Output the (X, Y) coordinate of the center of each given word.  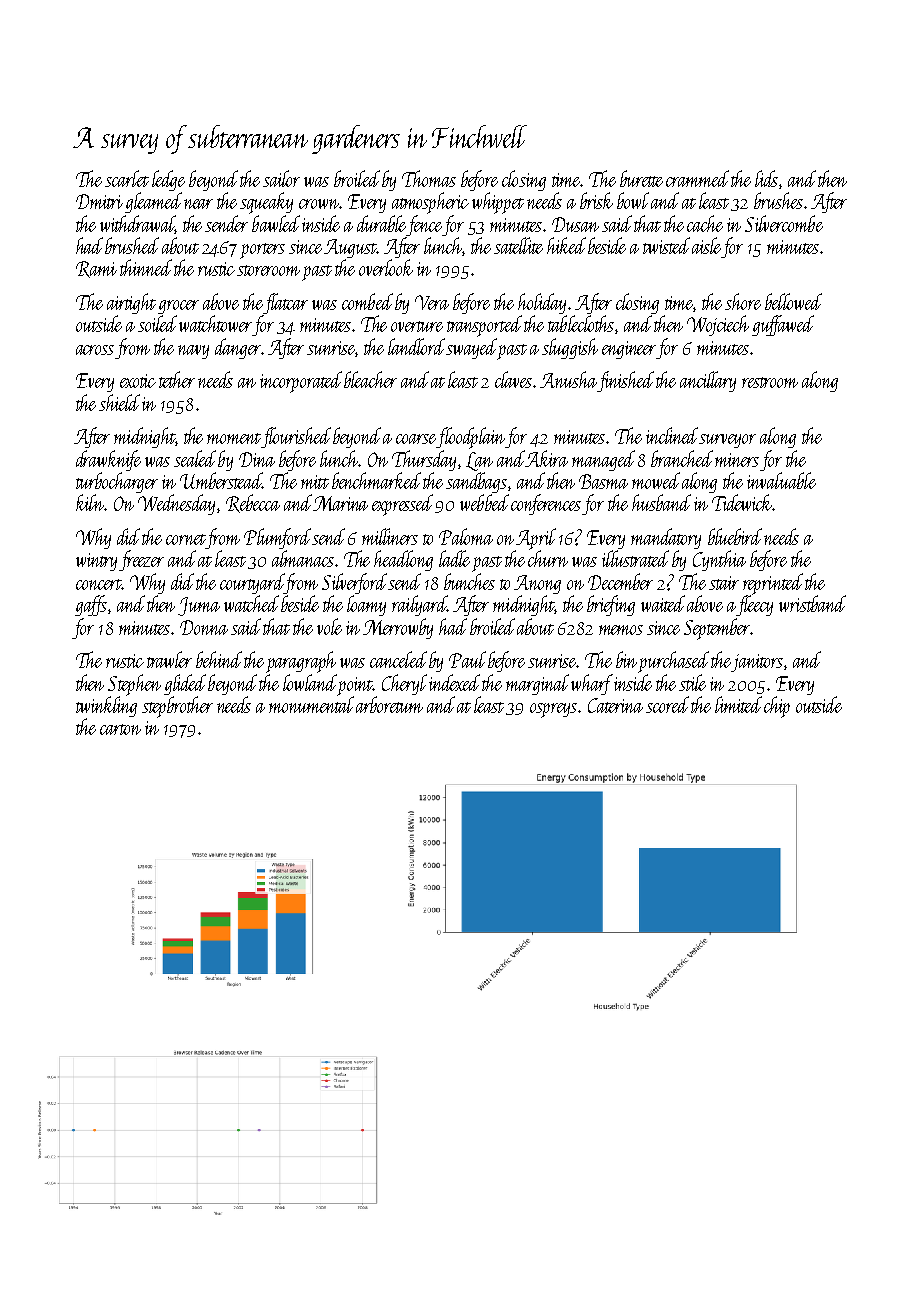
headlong (403, 560)
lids (766, 178)
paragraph (301, 662)
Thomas (429, 178)
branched (682, 458)
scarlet (127, 178)
